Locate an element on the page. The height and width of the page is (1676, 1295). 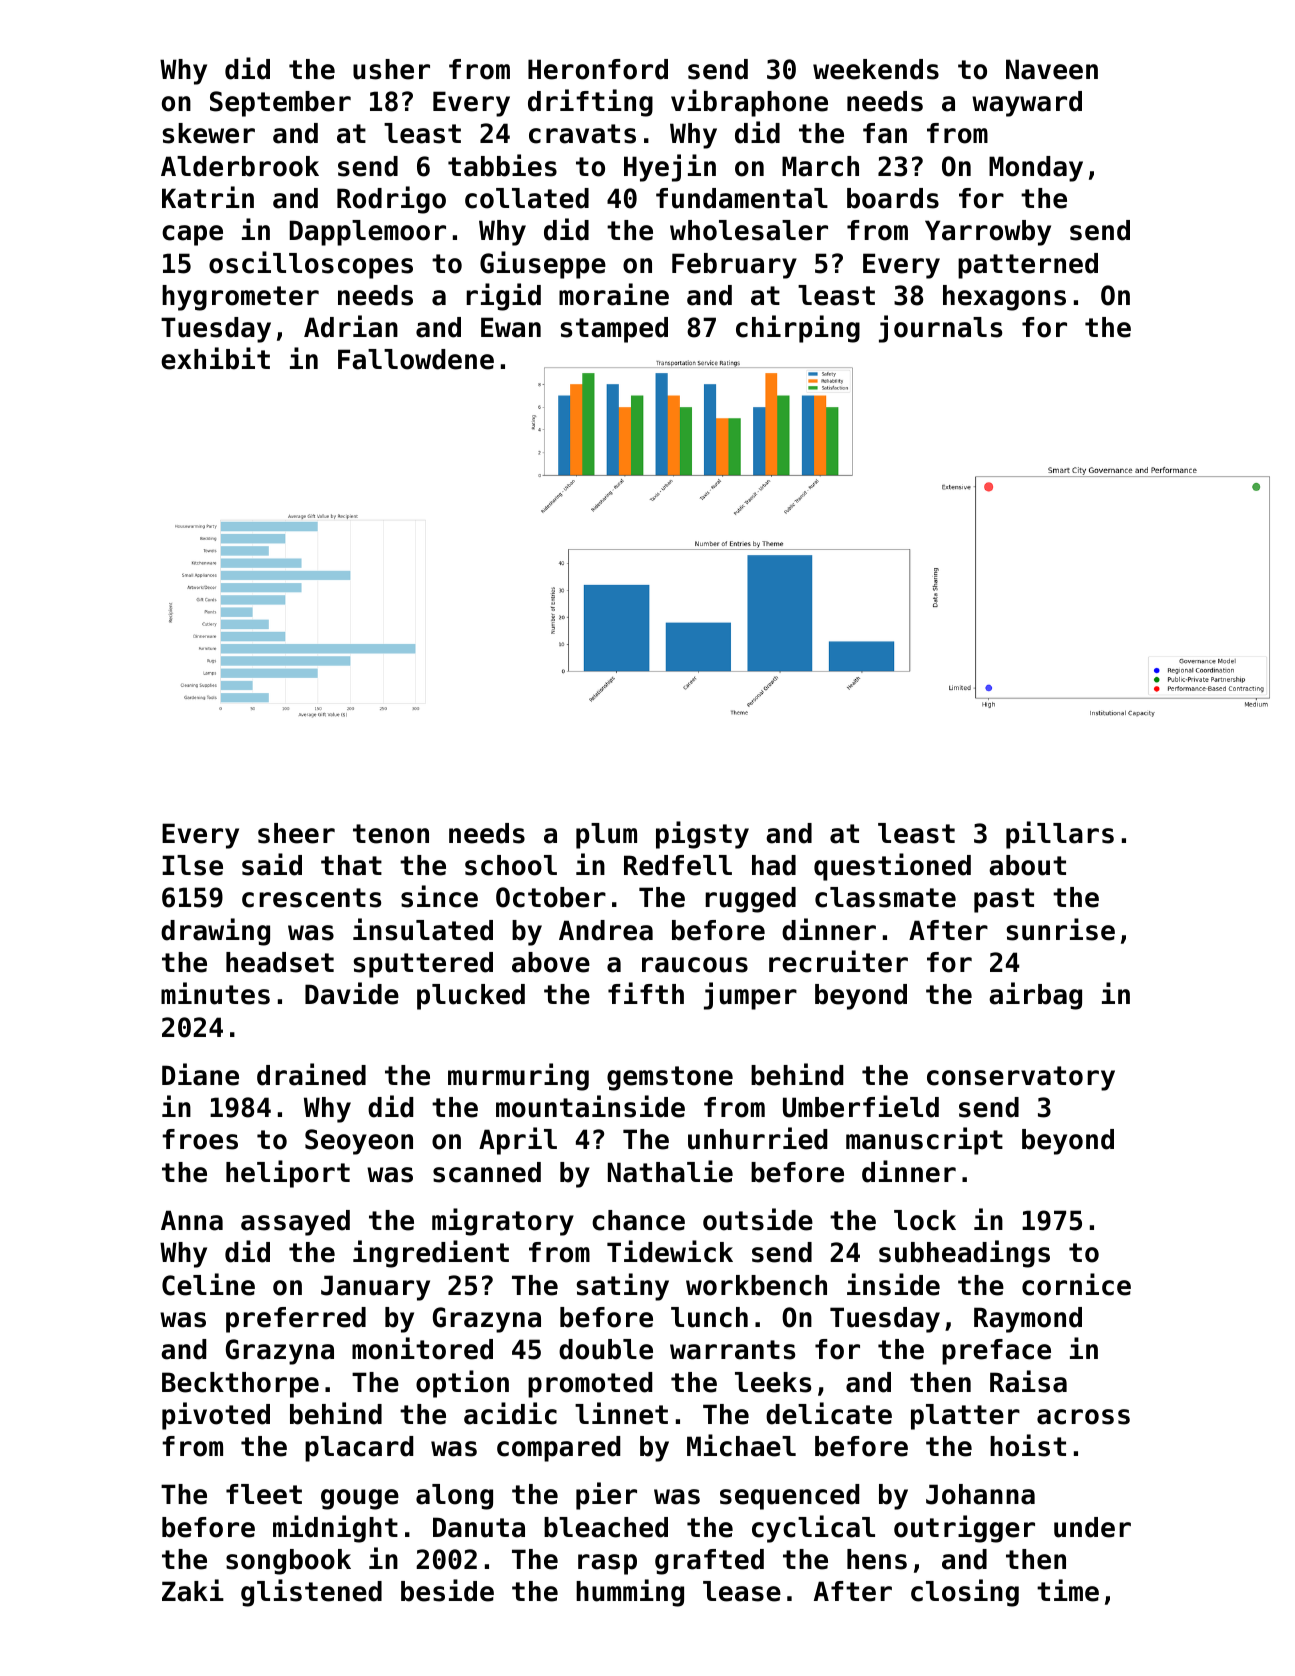
Zaki is located at coordinates (193, 1590).
